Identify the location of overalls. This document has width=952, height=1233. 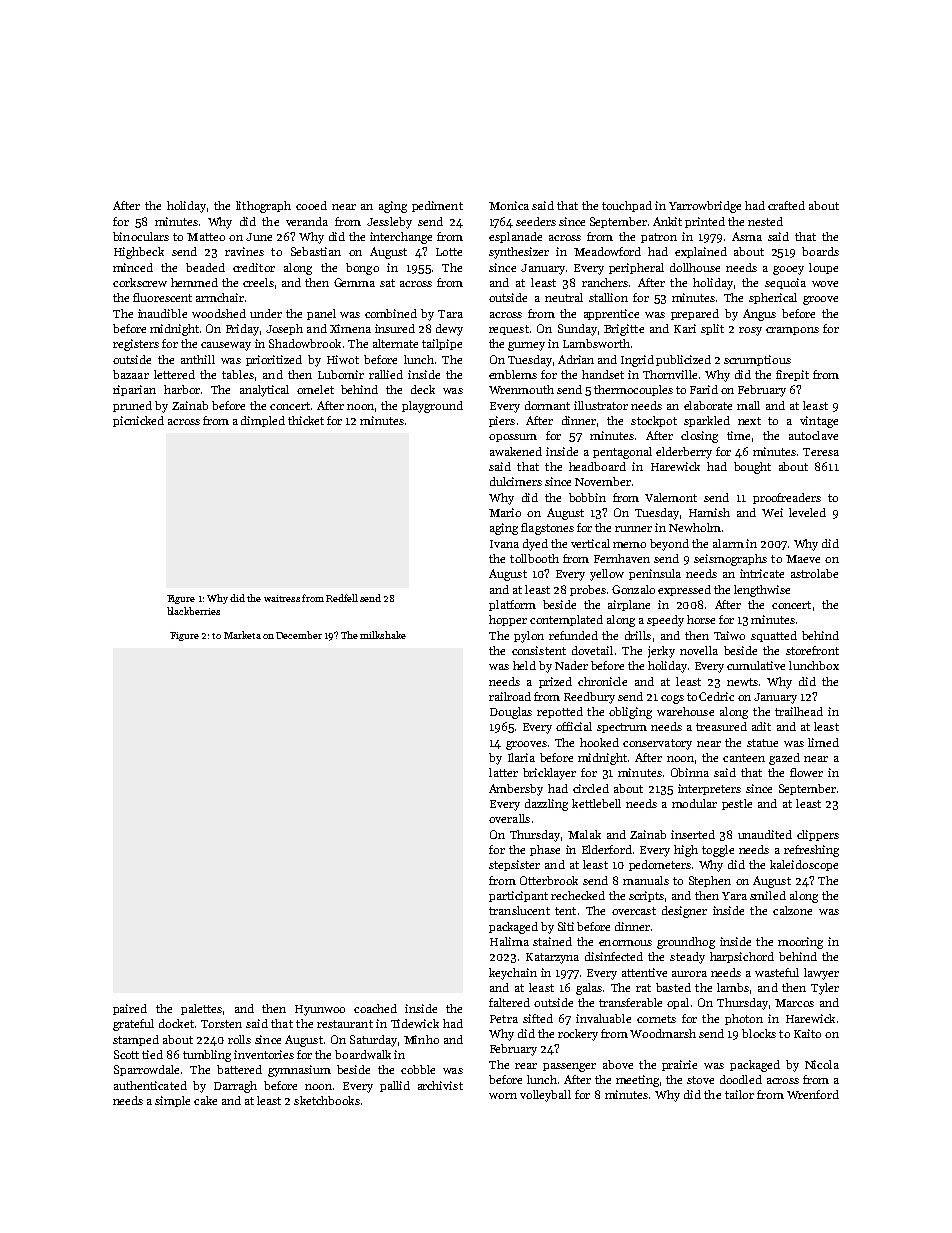
(509, 818).
